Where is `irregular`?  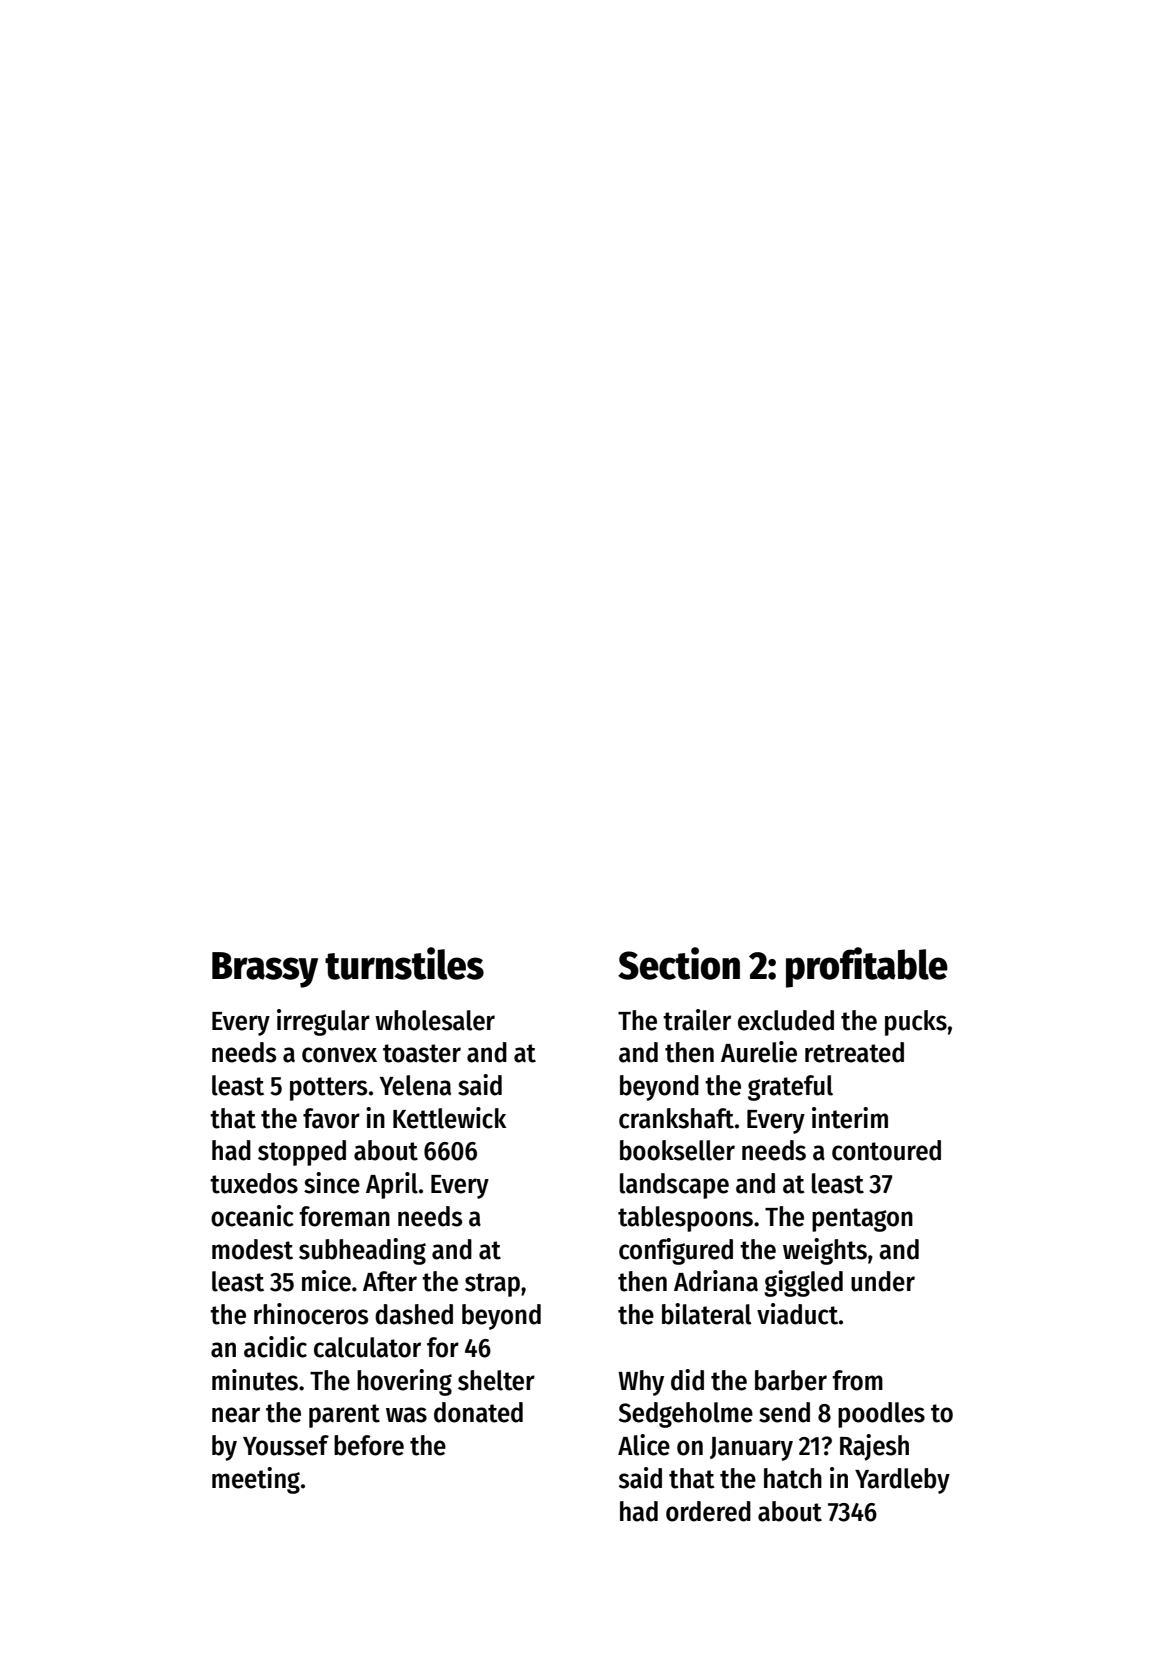 irregular is located at coordinates (323, 1022).
